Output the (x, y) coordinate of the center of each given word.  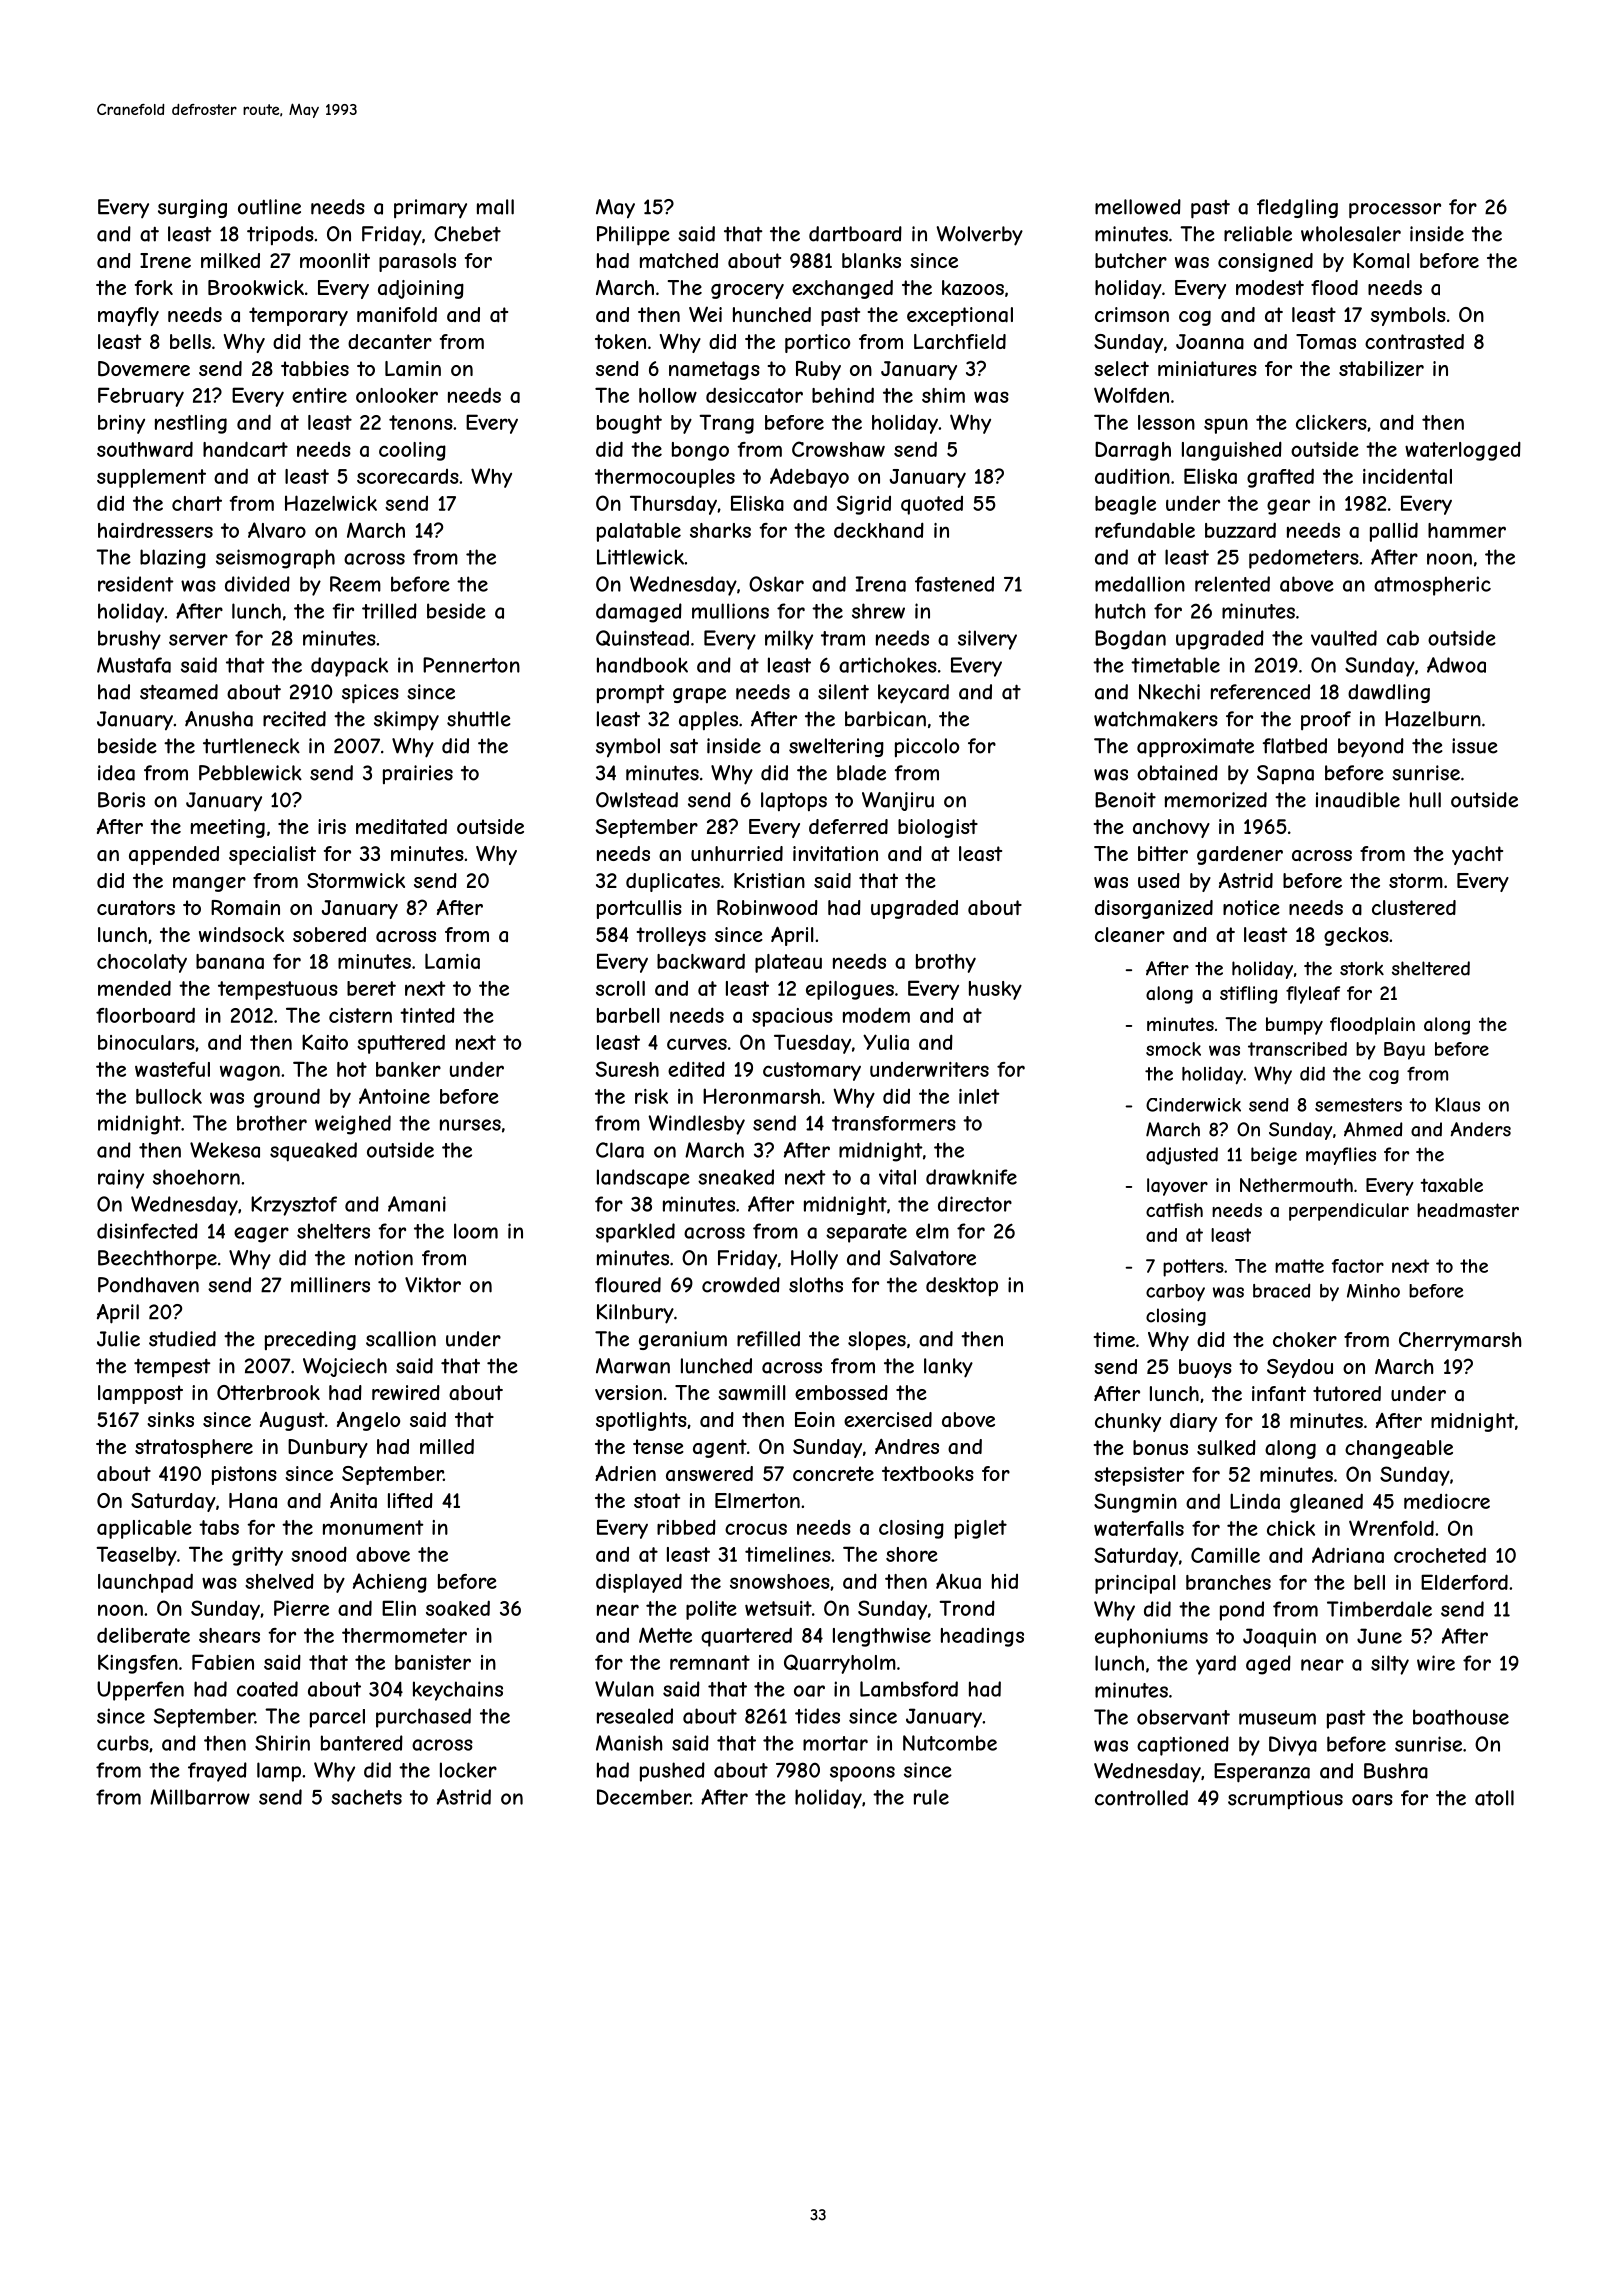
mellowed (1138, 207)
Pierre (301, 1608)
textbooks (928, 1473)
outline (269, 207)
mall (495, 207)
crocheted (1440, 1555)
